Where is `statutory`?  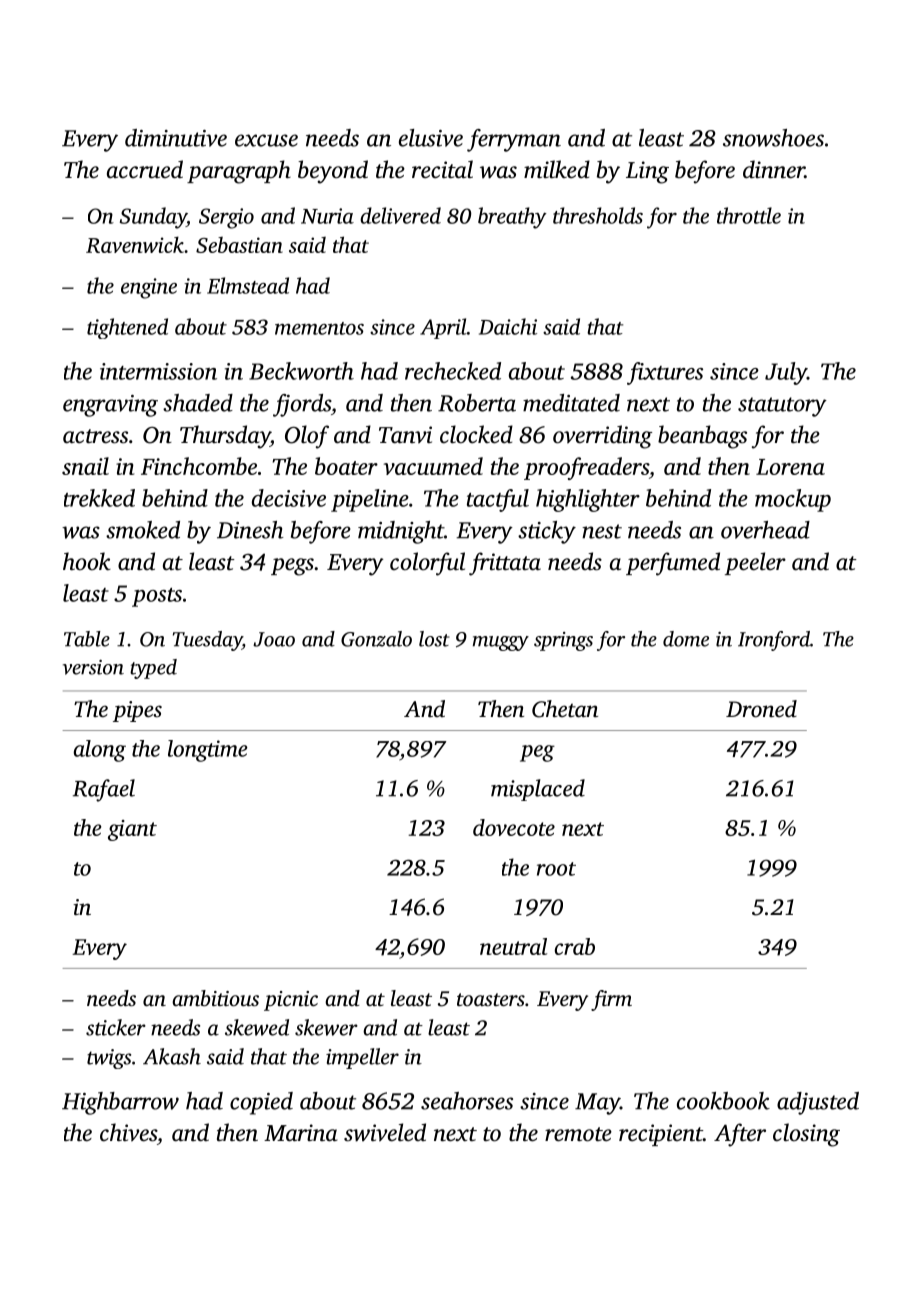
statutory is located at coordinates (782, 407).
